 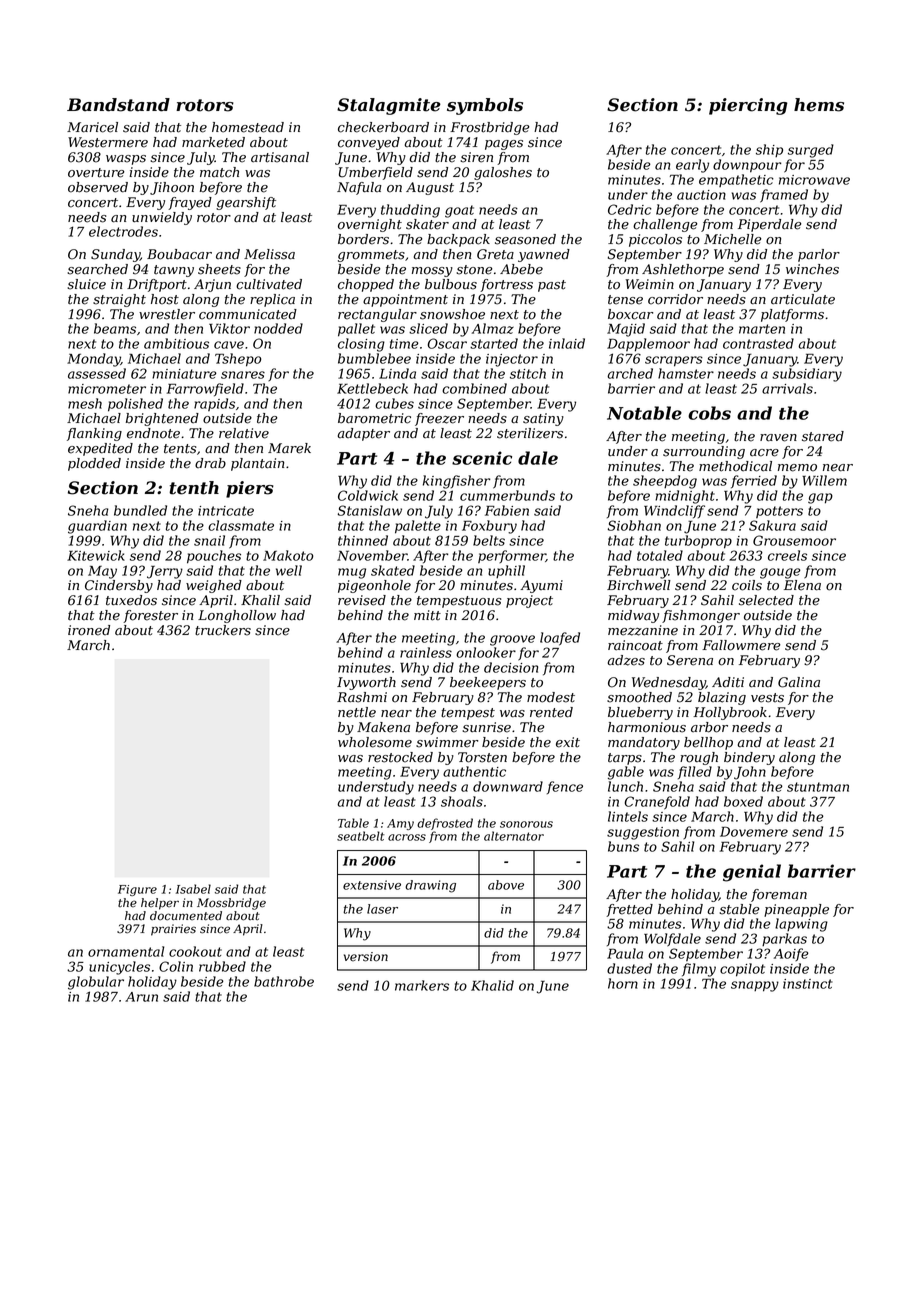 What do you see at coordinates (709, 413) in the document?
I see `cobs` at bounding box center [709, 413].
